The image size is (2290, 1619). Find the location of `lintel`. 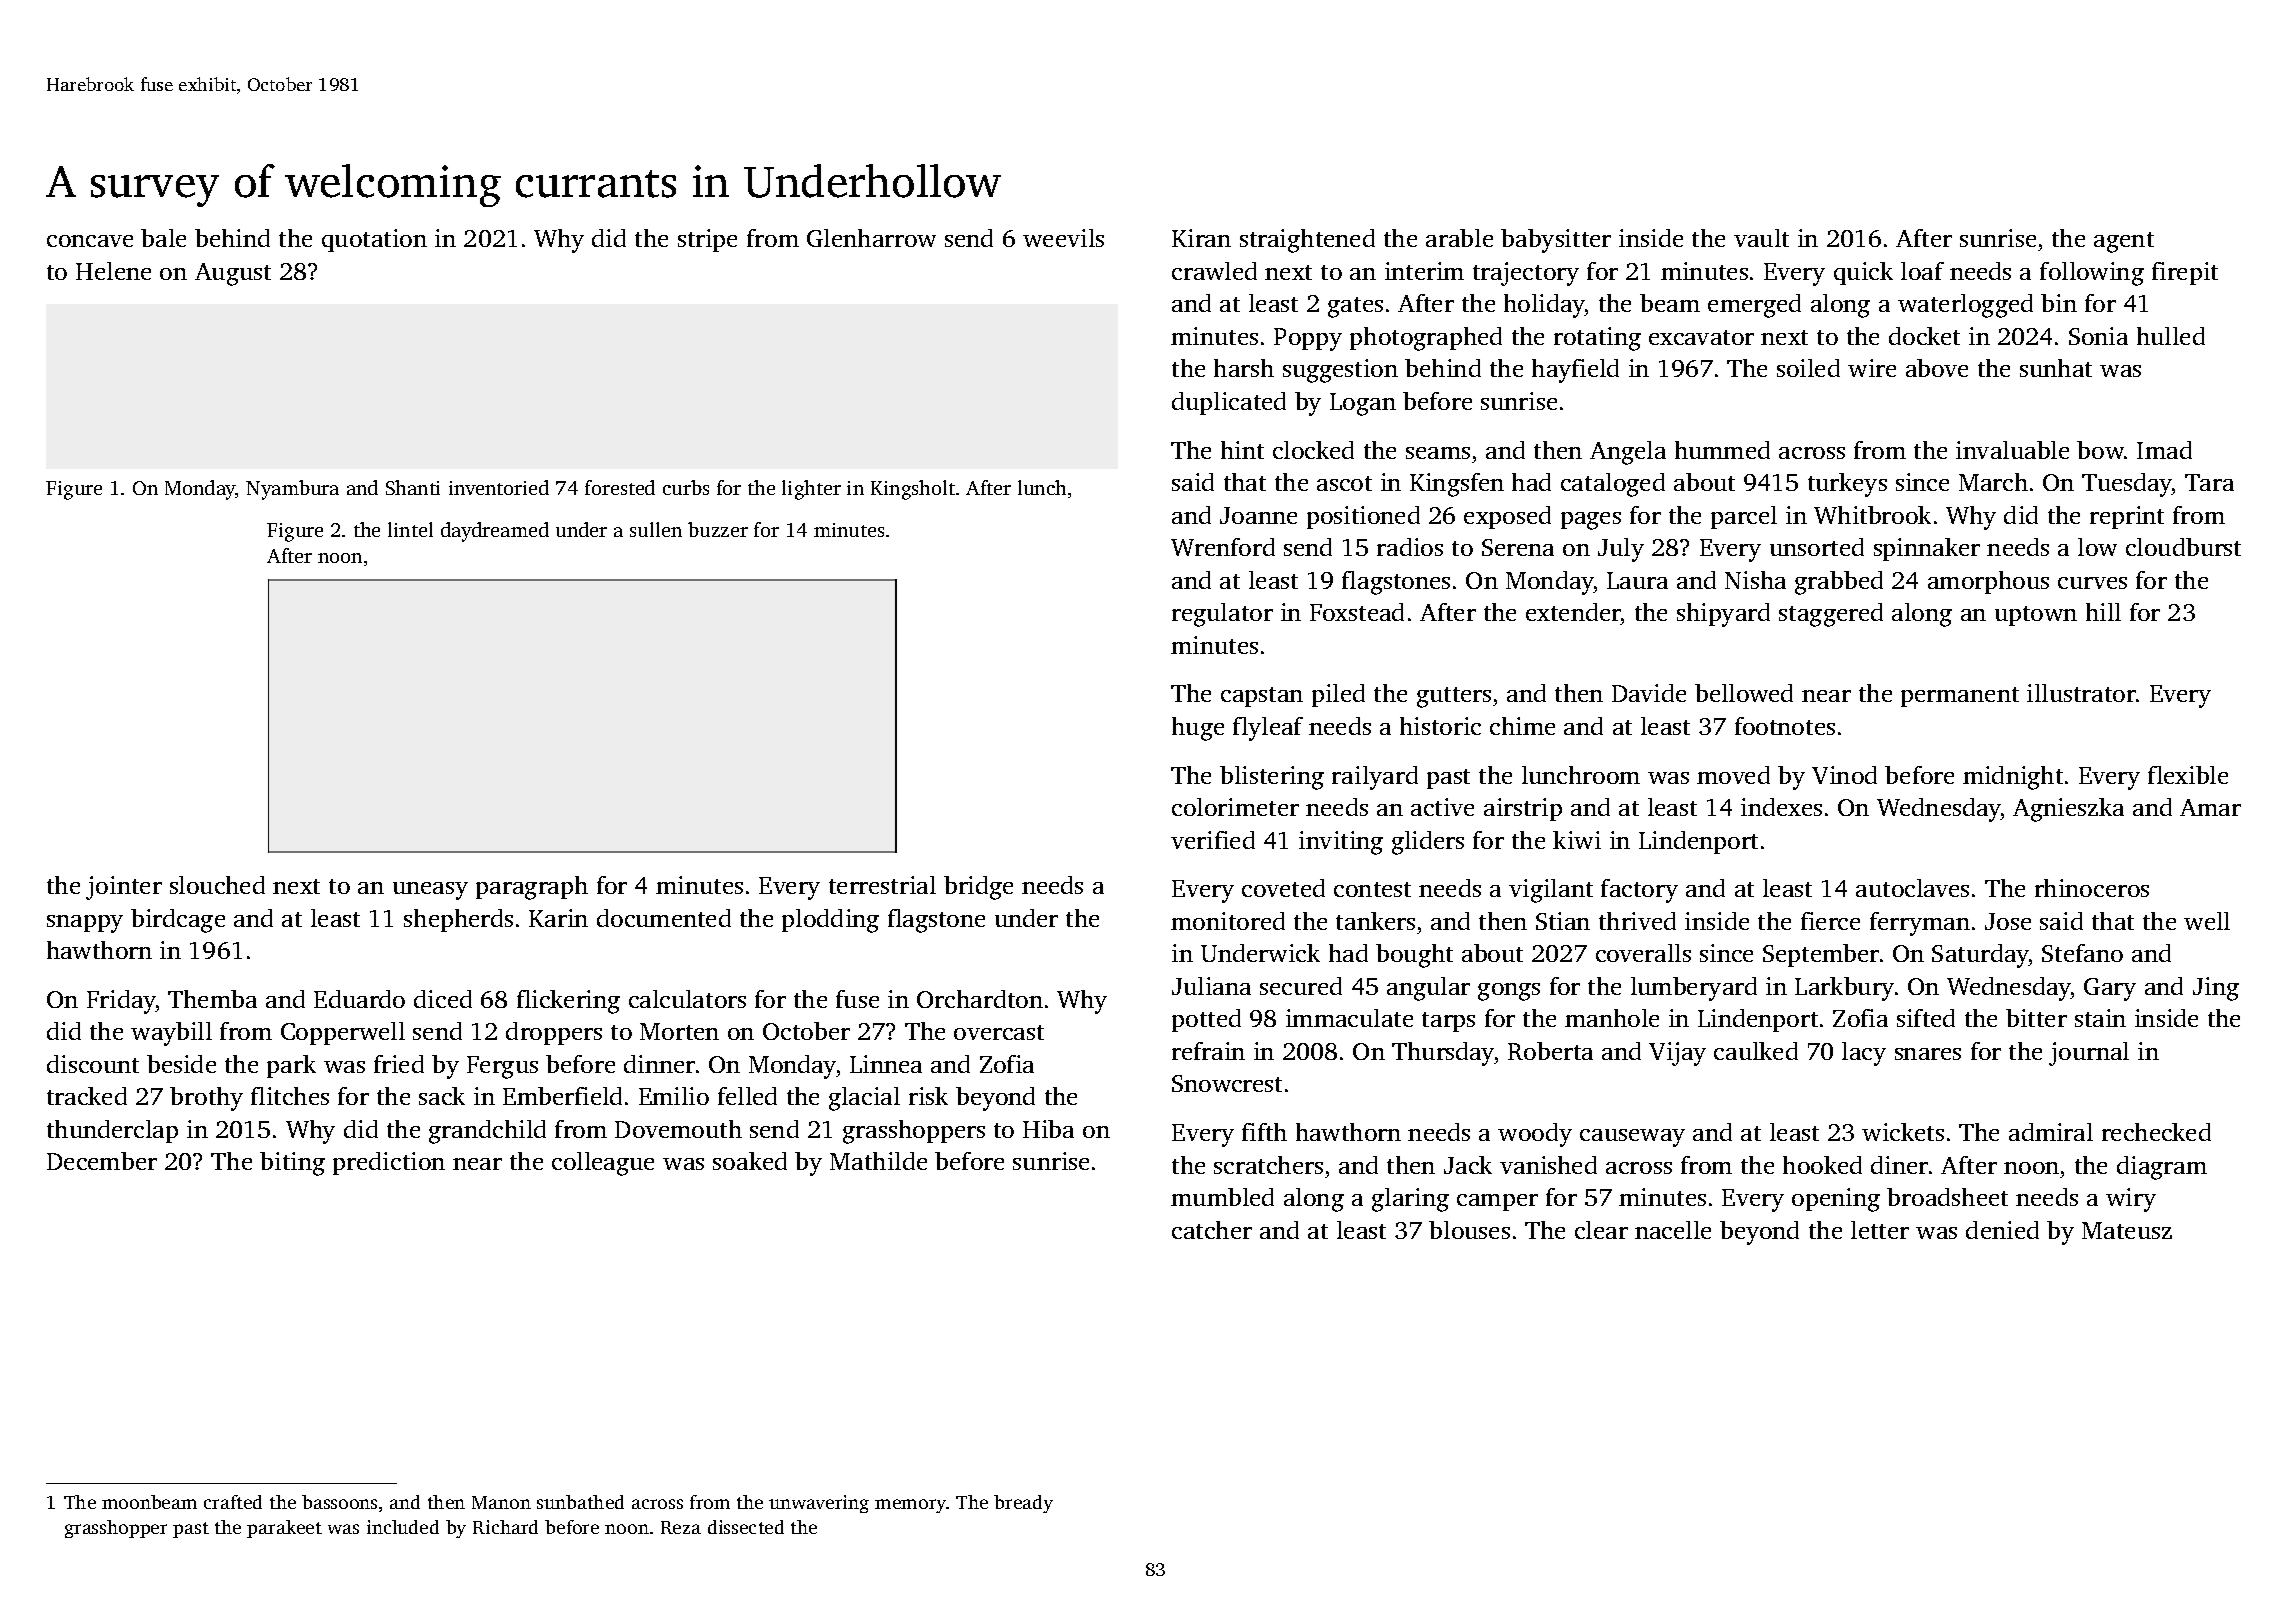

lintel is located at coordinates (410, 529).
